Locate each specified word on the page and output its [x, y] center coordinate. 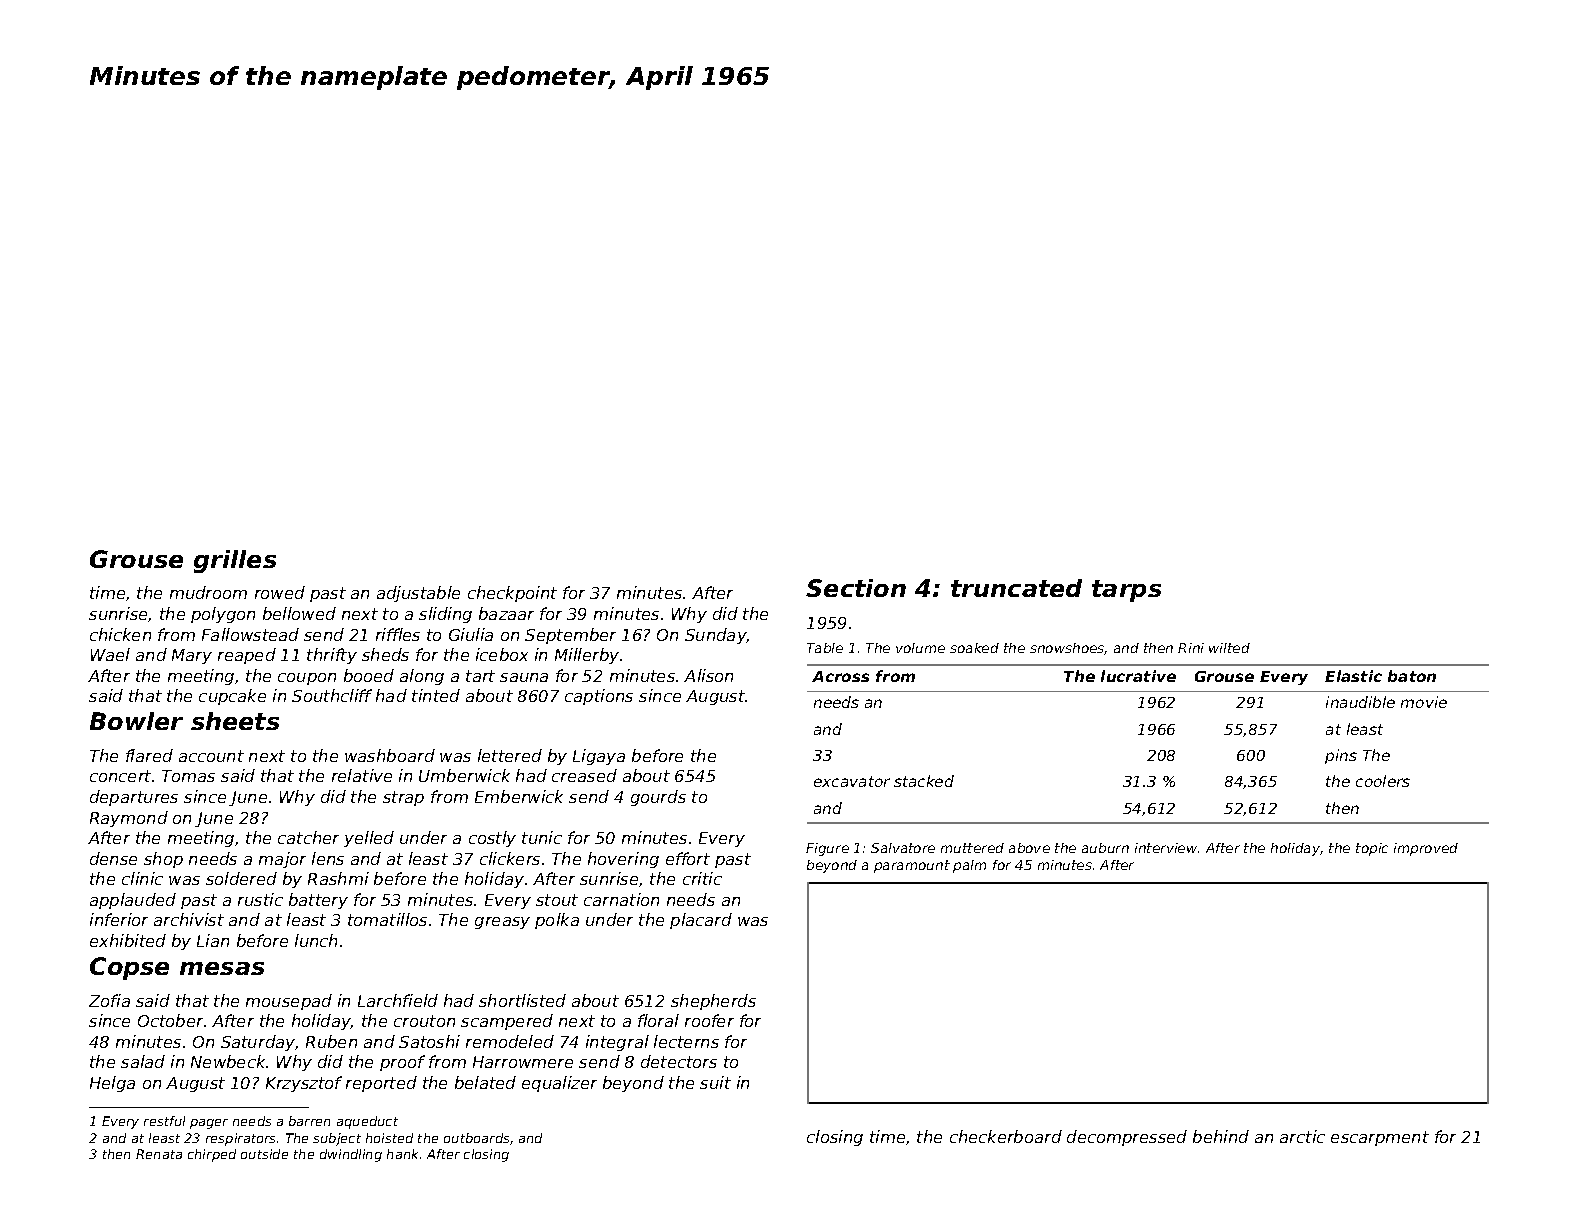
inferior [119, 919]
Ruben [331, 1041]
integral [617, 1043]
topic [1372, 849]
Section [856, 588]
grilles [235, 561]
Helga [112, 1084]
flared [149, 755]
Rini [1191, 648]
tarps [1126, 591]
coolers [1383, 781]
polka [557, 921]
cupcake [232, 697]
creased [584, 775]
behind [1221, 1136]
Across [840, 676]
